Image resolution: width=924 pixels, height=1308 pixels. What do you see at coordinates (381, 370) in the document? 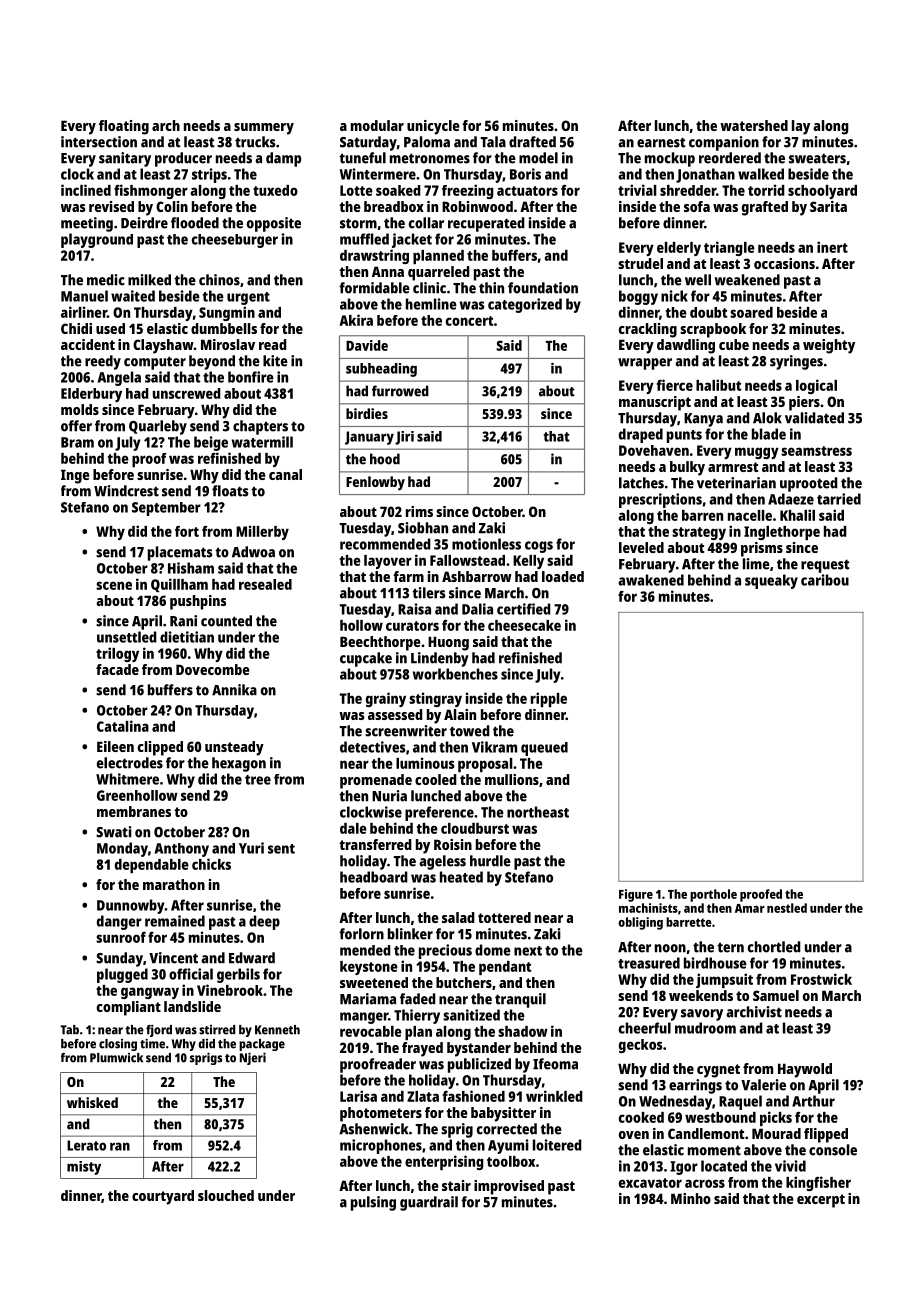
I see `subheading` at bounding box center [381, 370].
